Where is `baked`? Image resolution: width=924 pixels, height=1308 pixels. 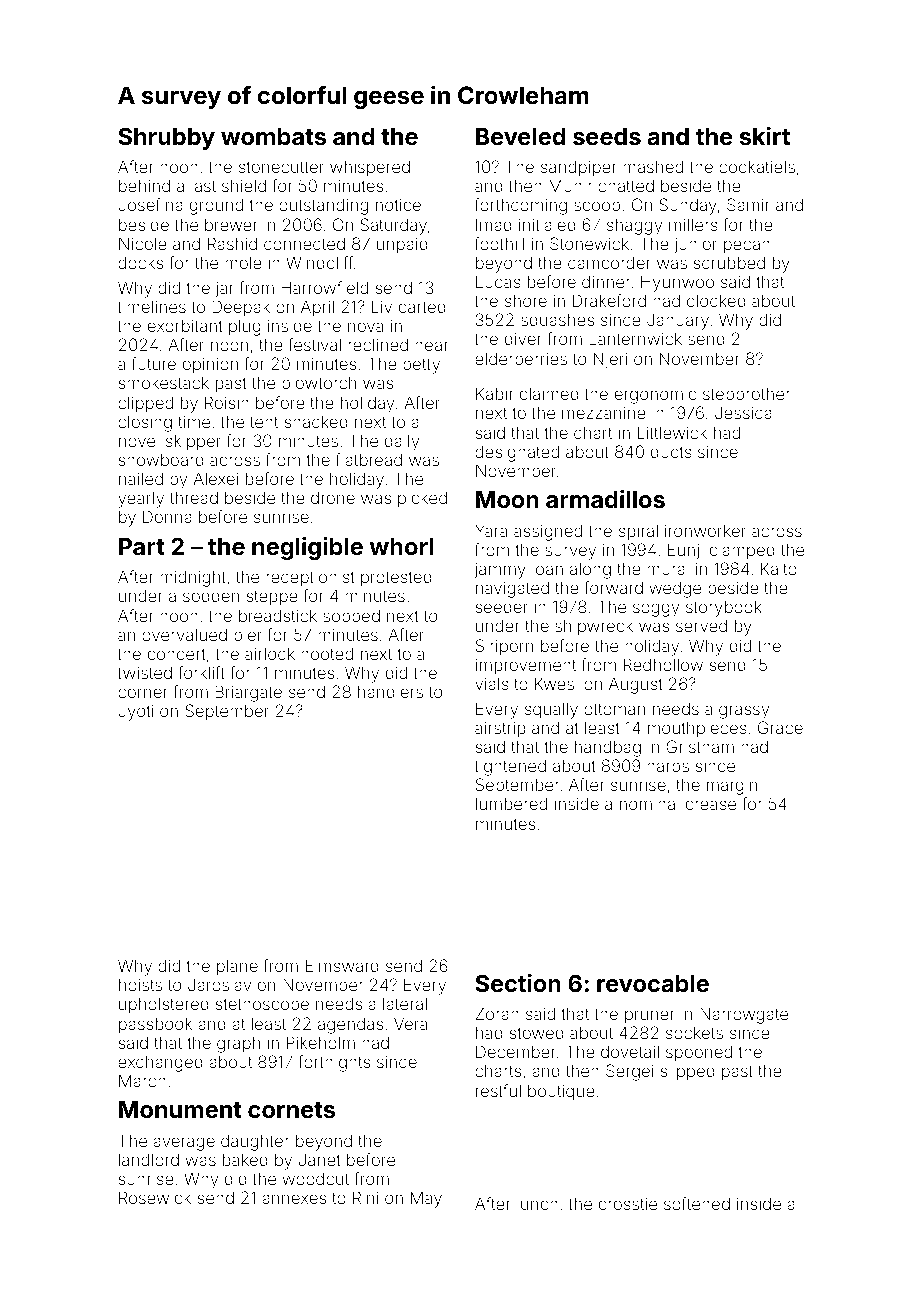 baked is located at coordinates (245, 1159).
